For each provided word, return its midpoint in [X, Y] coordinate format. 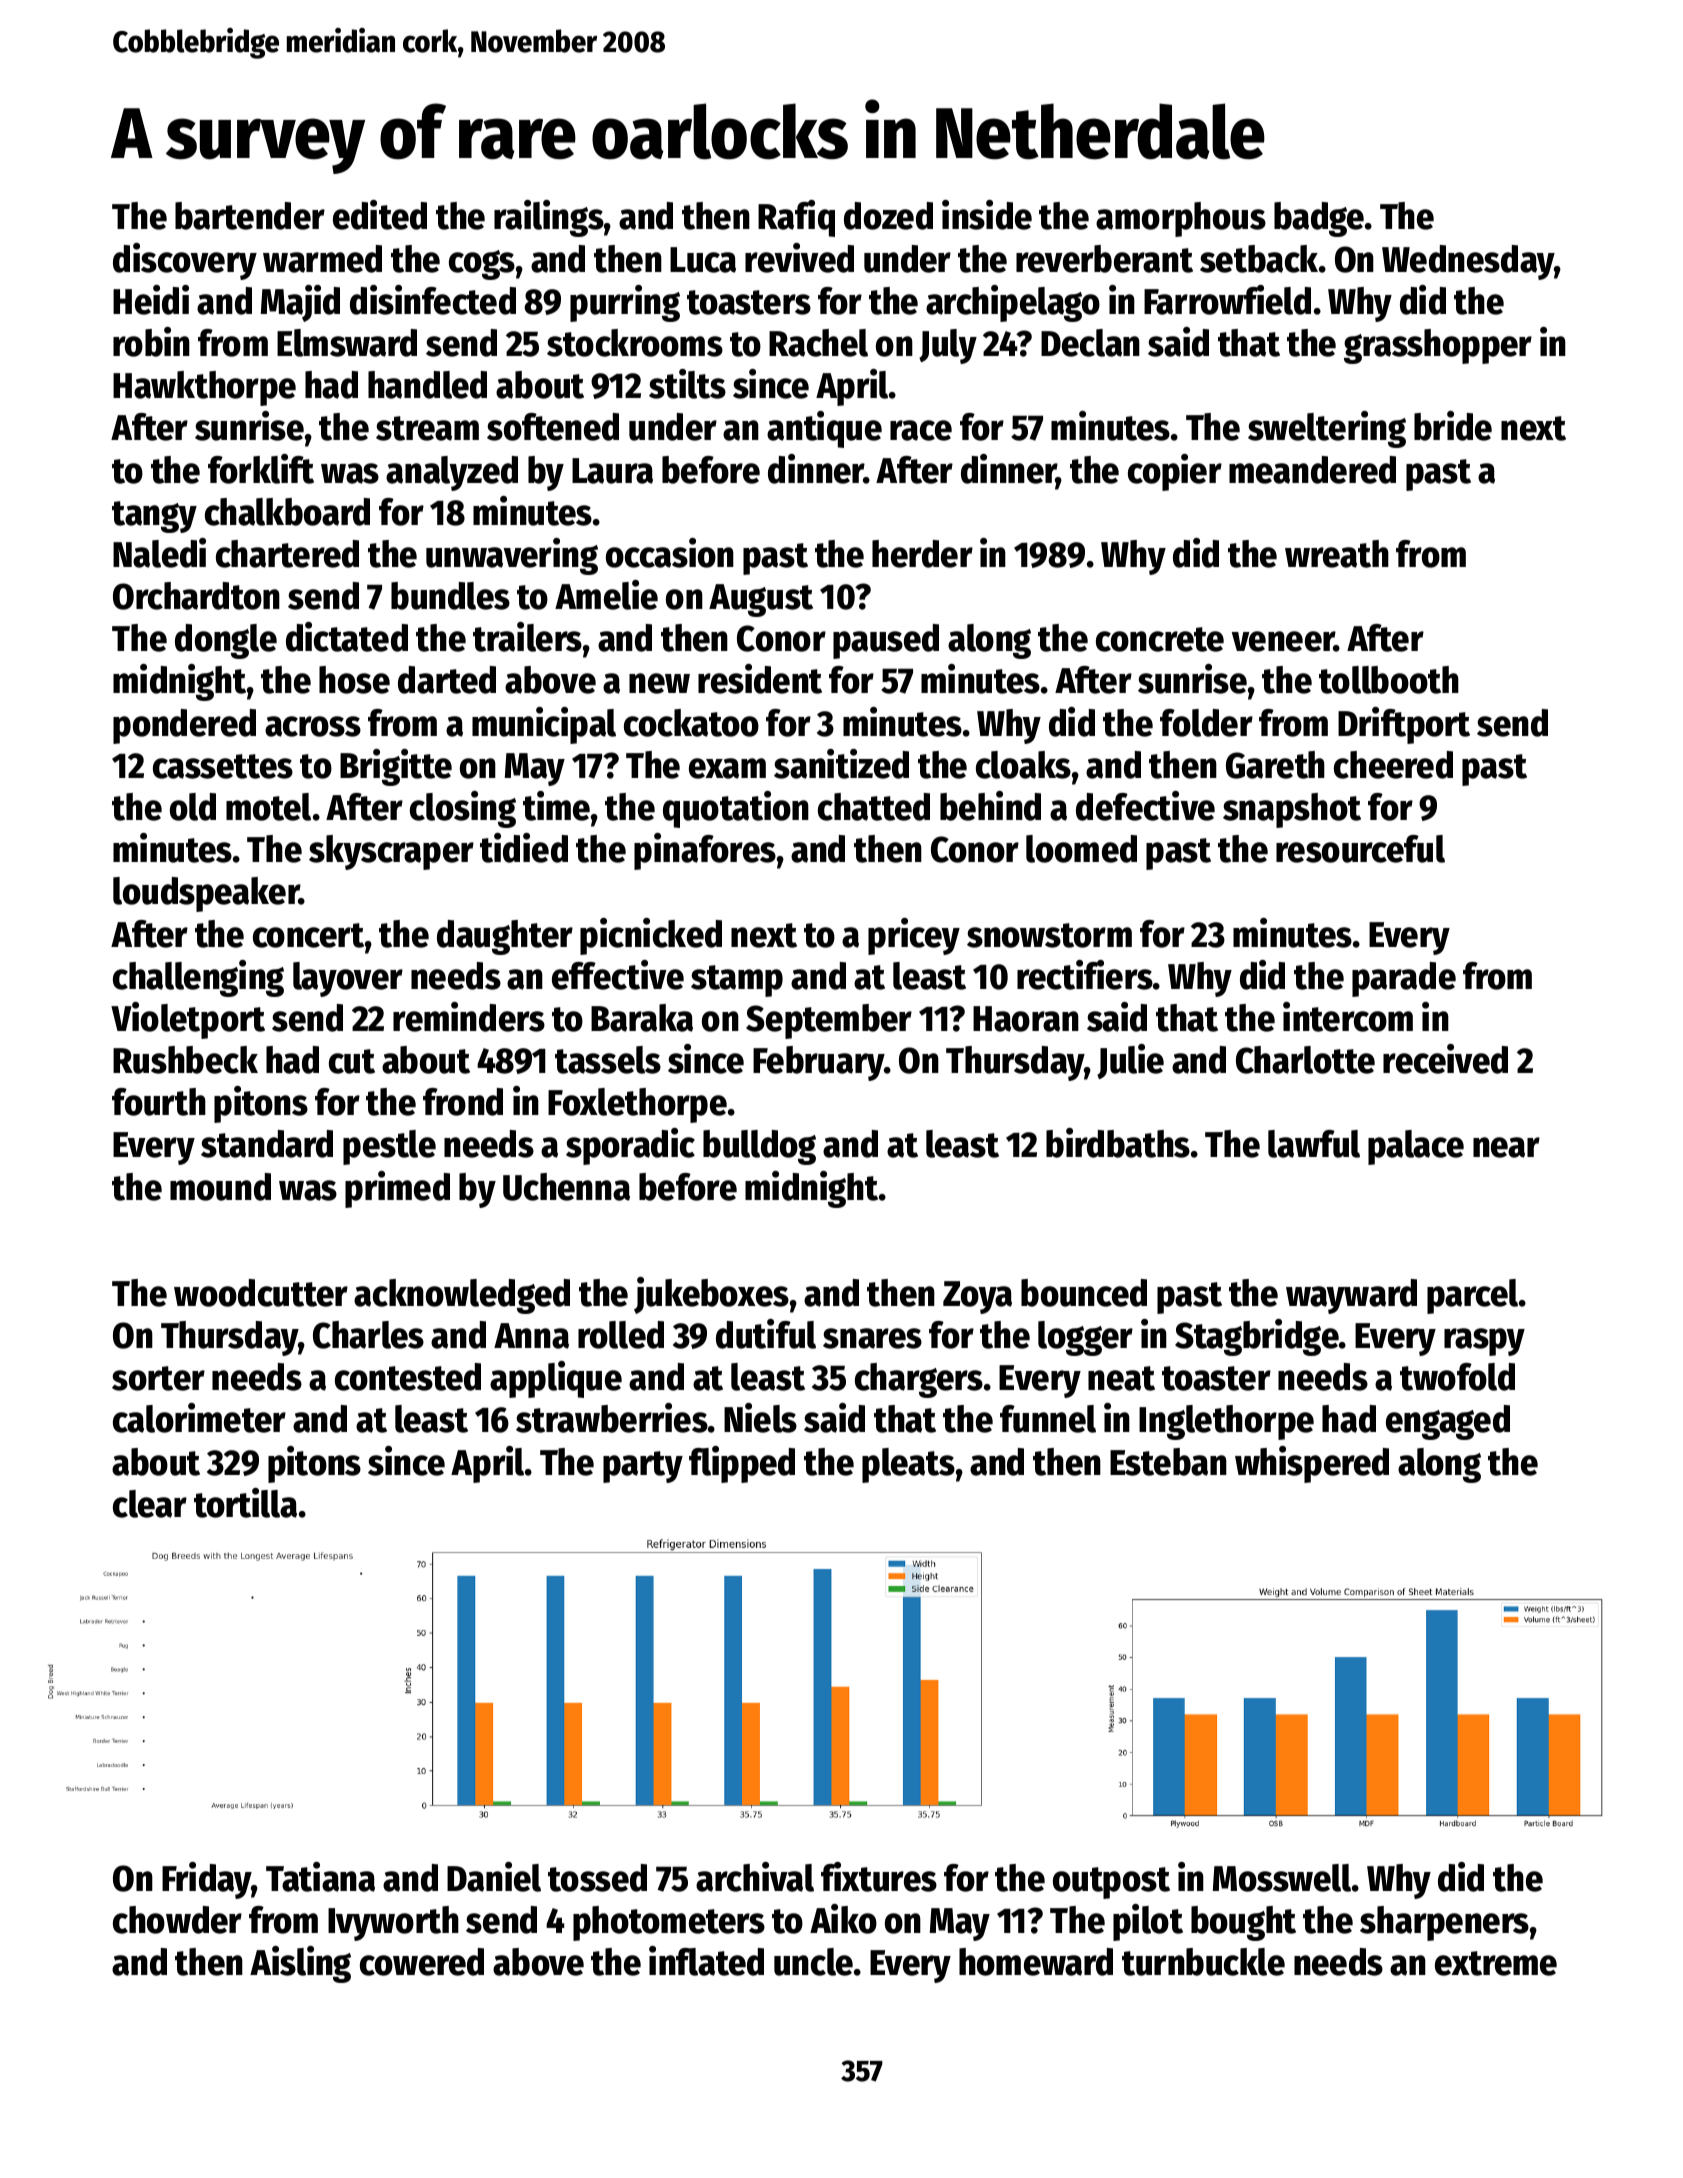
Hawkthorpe [204, 388]
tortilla [245, 1503]
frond [463, 1102]
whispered [1312, 1464]
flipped [742, 1464]
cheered [1393, 765]
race [921, 430]
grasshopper [1438, 346]
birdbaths [1118, 1143]
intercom [1348, 1017]
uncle [813, 1962]
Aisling [300, 1964]
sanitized [841, 764]
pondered [184, 726]
